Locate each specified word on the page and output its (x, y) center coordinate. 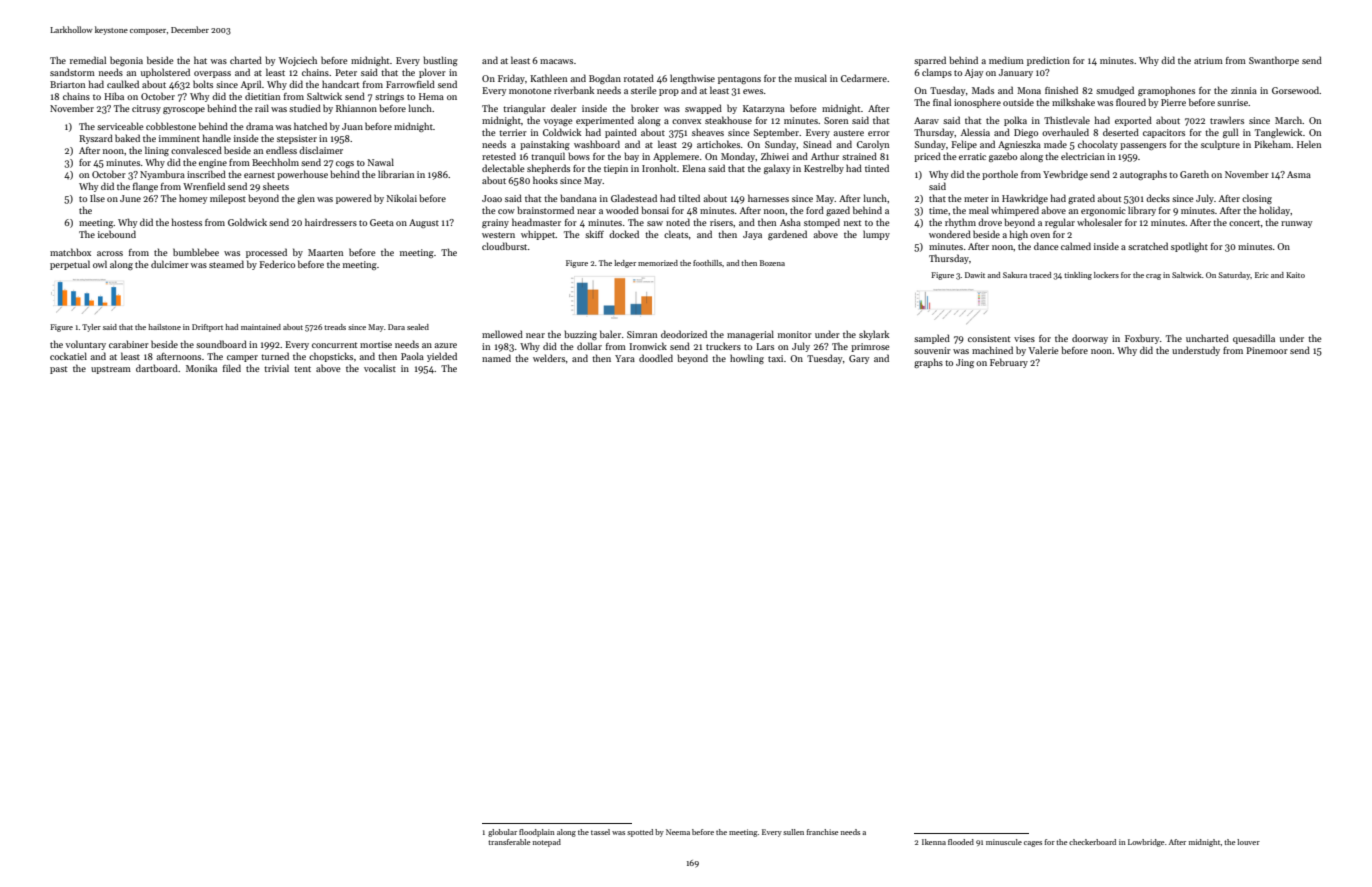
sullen (793, 832)
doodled (656, 358)
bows (579, 156)
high (1019, 235)
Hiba (114, 96)
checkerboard (1092, 842)
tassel (600, 832)
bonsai (655, 210)
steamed (226, 264)
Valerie (1043, 350)
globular (502, 833)
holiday (1275, 211)
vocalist (380, 368)
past (58, 370)
